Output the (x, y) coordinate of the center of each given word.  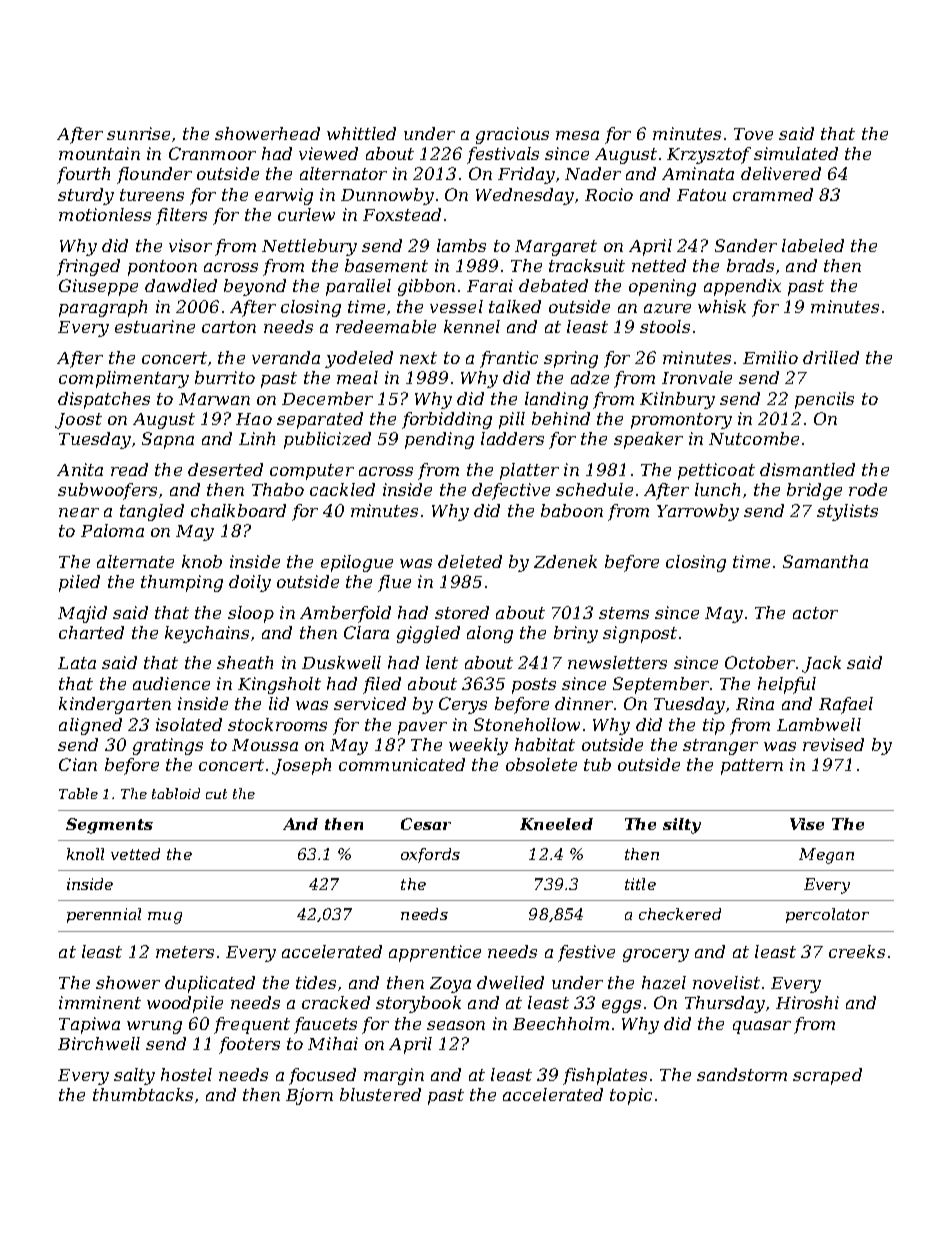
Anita (80, 469)
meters (185, 952)
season (456, 1025)
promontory (681, 421)
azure (667, 308)
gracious (512, 135)
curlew (306, 214)
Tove (753, 134)
